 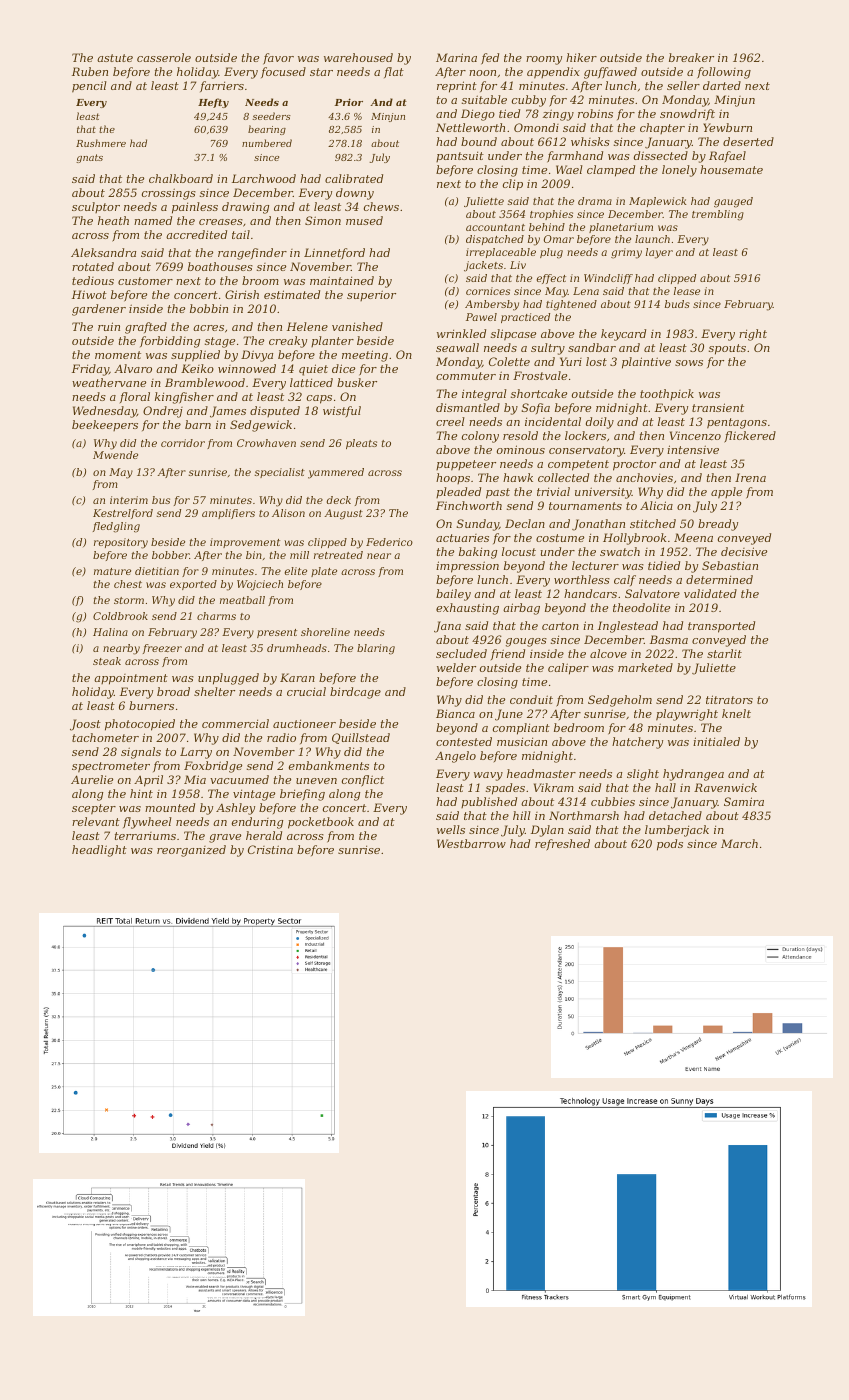 I want to click on hiker, so click(x=581, y=57).
